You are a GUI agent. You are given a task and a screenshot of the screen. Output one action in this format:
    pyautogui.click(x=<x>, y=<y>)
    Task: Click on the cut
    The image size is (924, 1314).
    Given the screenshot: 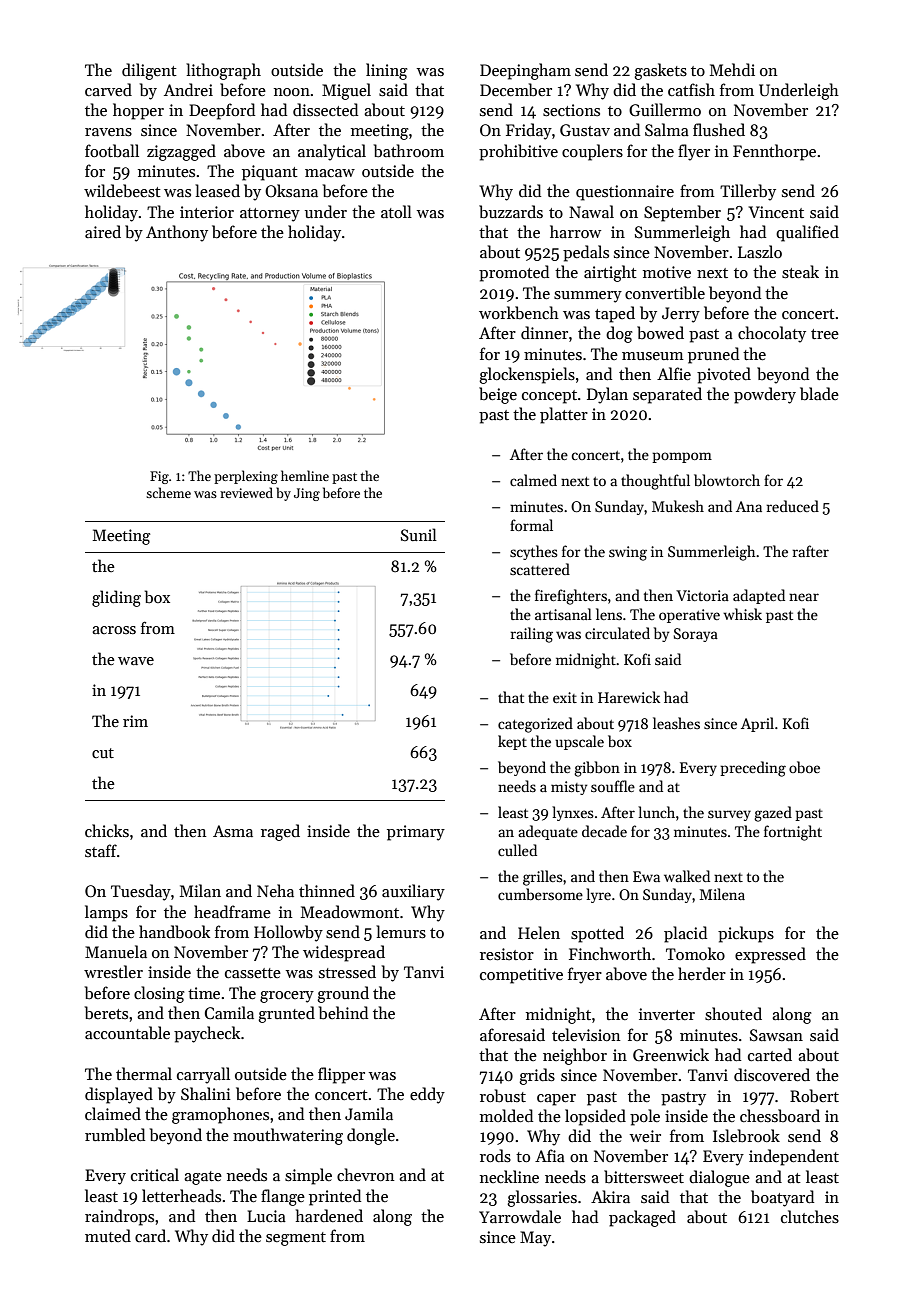 What is the action you would take?
    pyautogui.click(x=103, y=753)
